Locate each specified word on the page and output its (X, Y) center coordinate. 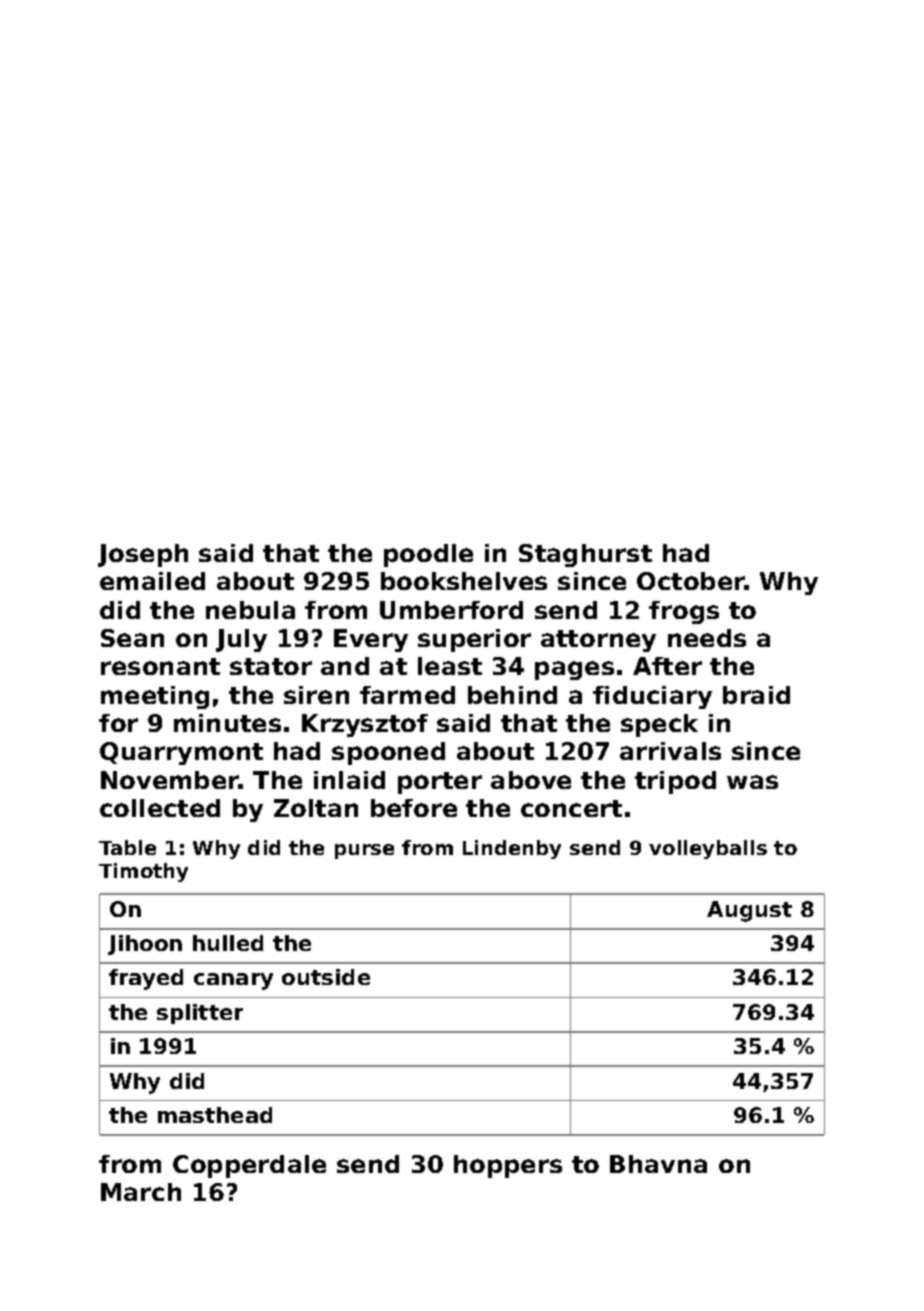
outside (326, 977)
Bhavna (658, 1164)
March (141, 1192)
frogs (684, 612)
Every (371, 640)
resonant (160, 666)
